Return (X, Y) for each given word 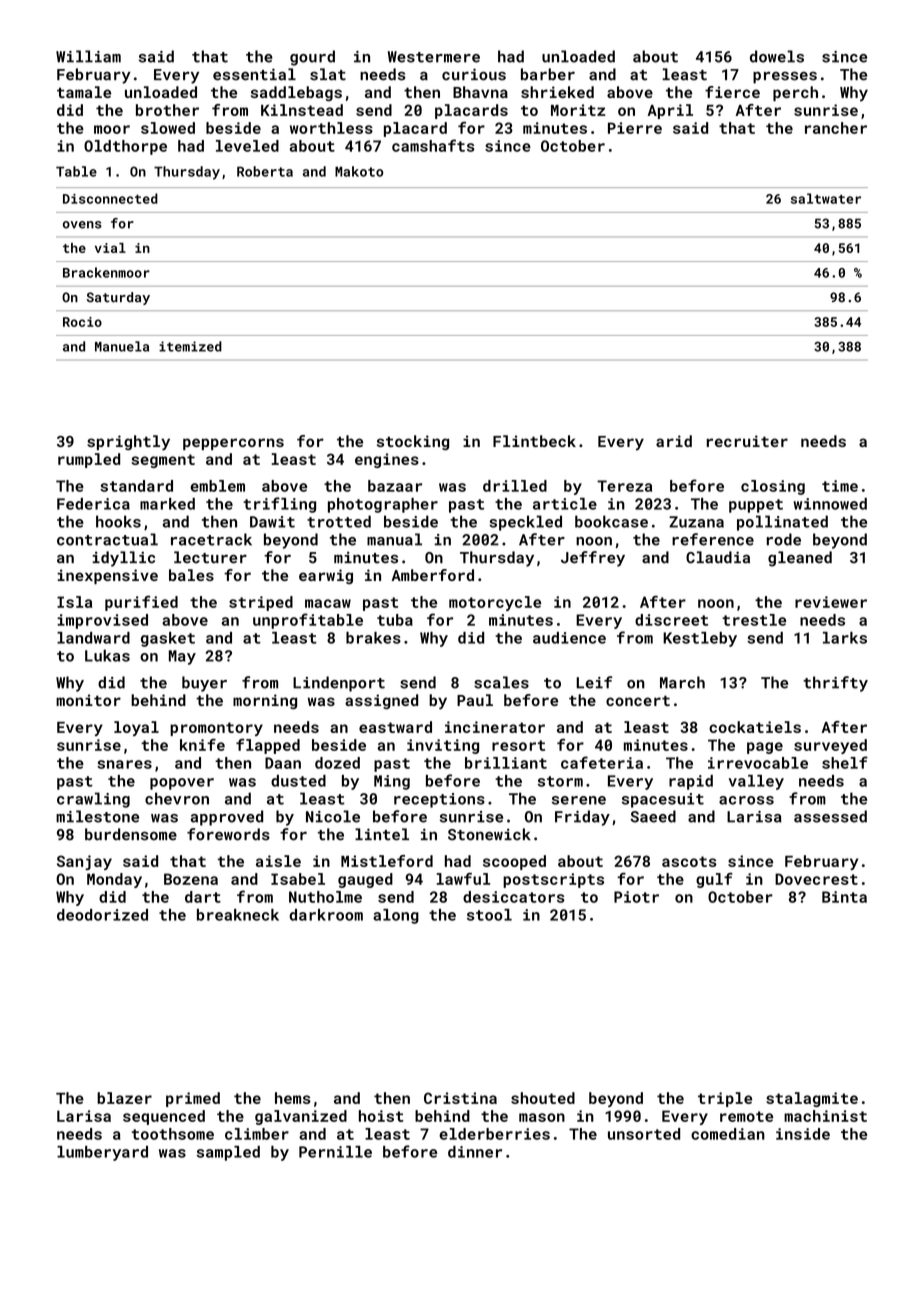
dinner (475, 1152)
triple (725, 1099)
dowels (777, 56)
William (88, 56)
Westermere (434, 57)
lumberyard (102, 1153)
